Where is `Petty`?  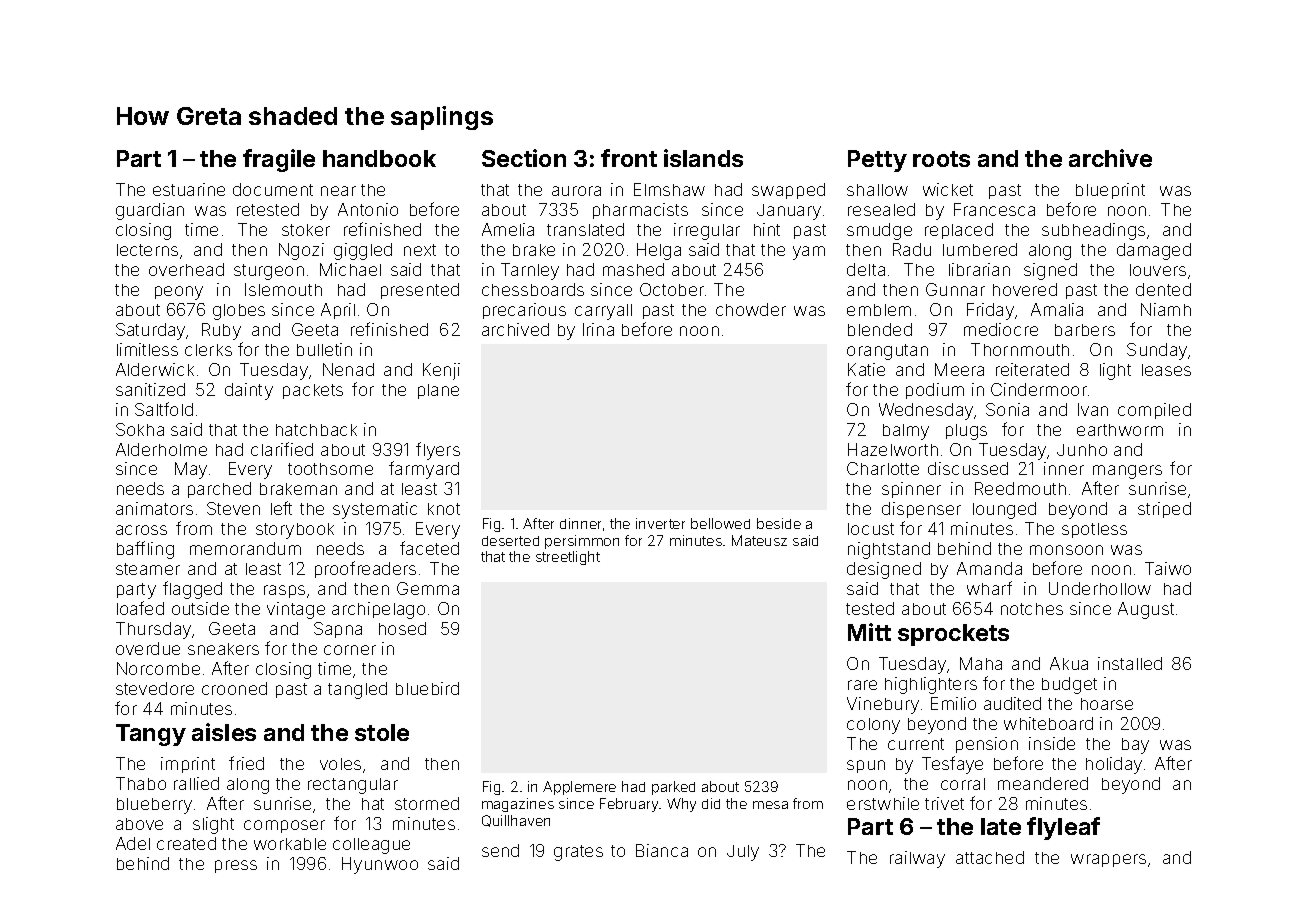
Petty is located at coordinates (877, 161).
